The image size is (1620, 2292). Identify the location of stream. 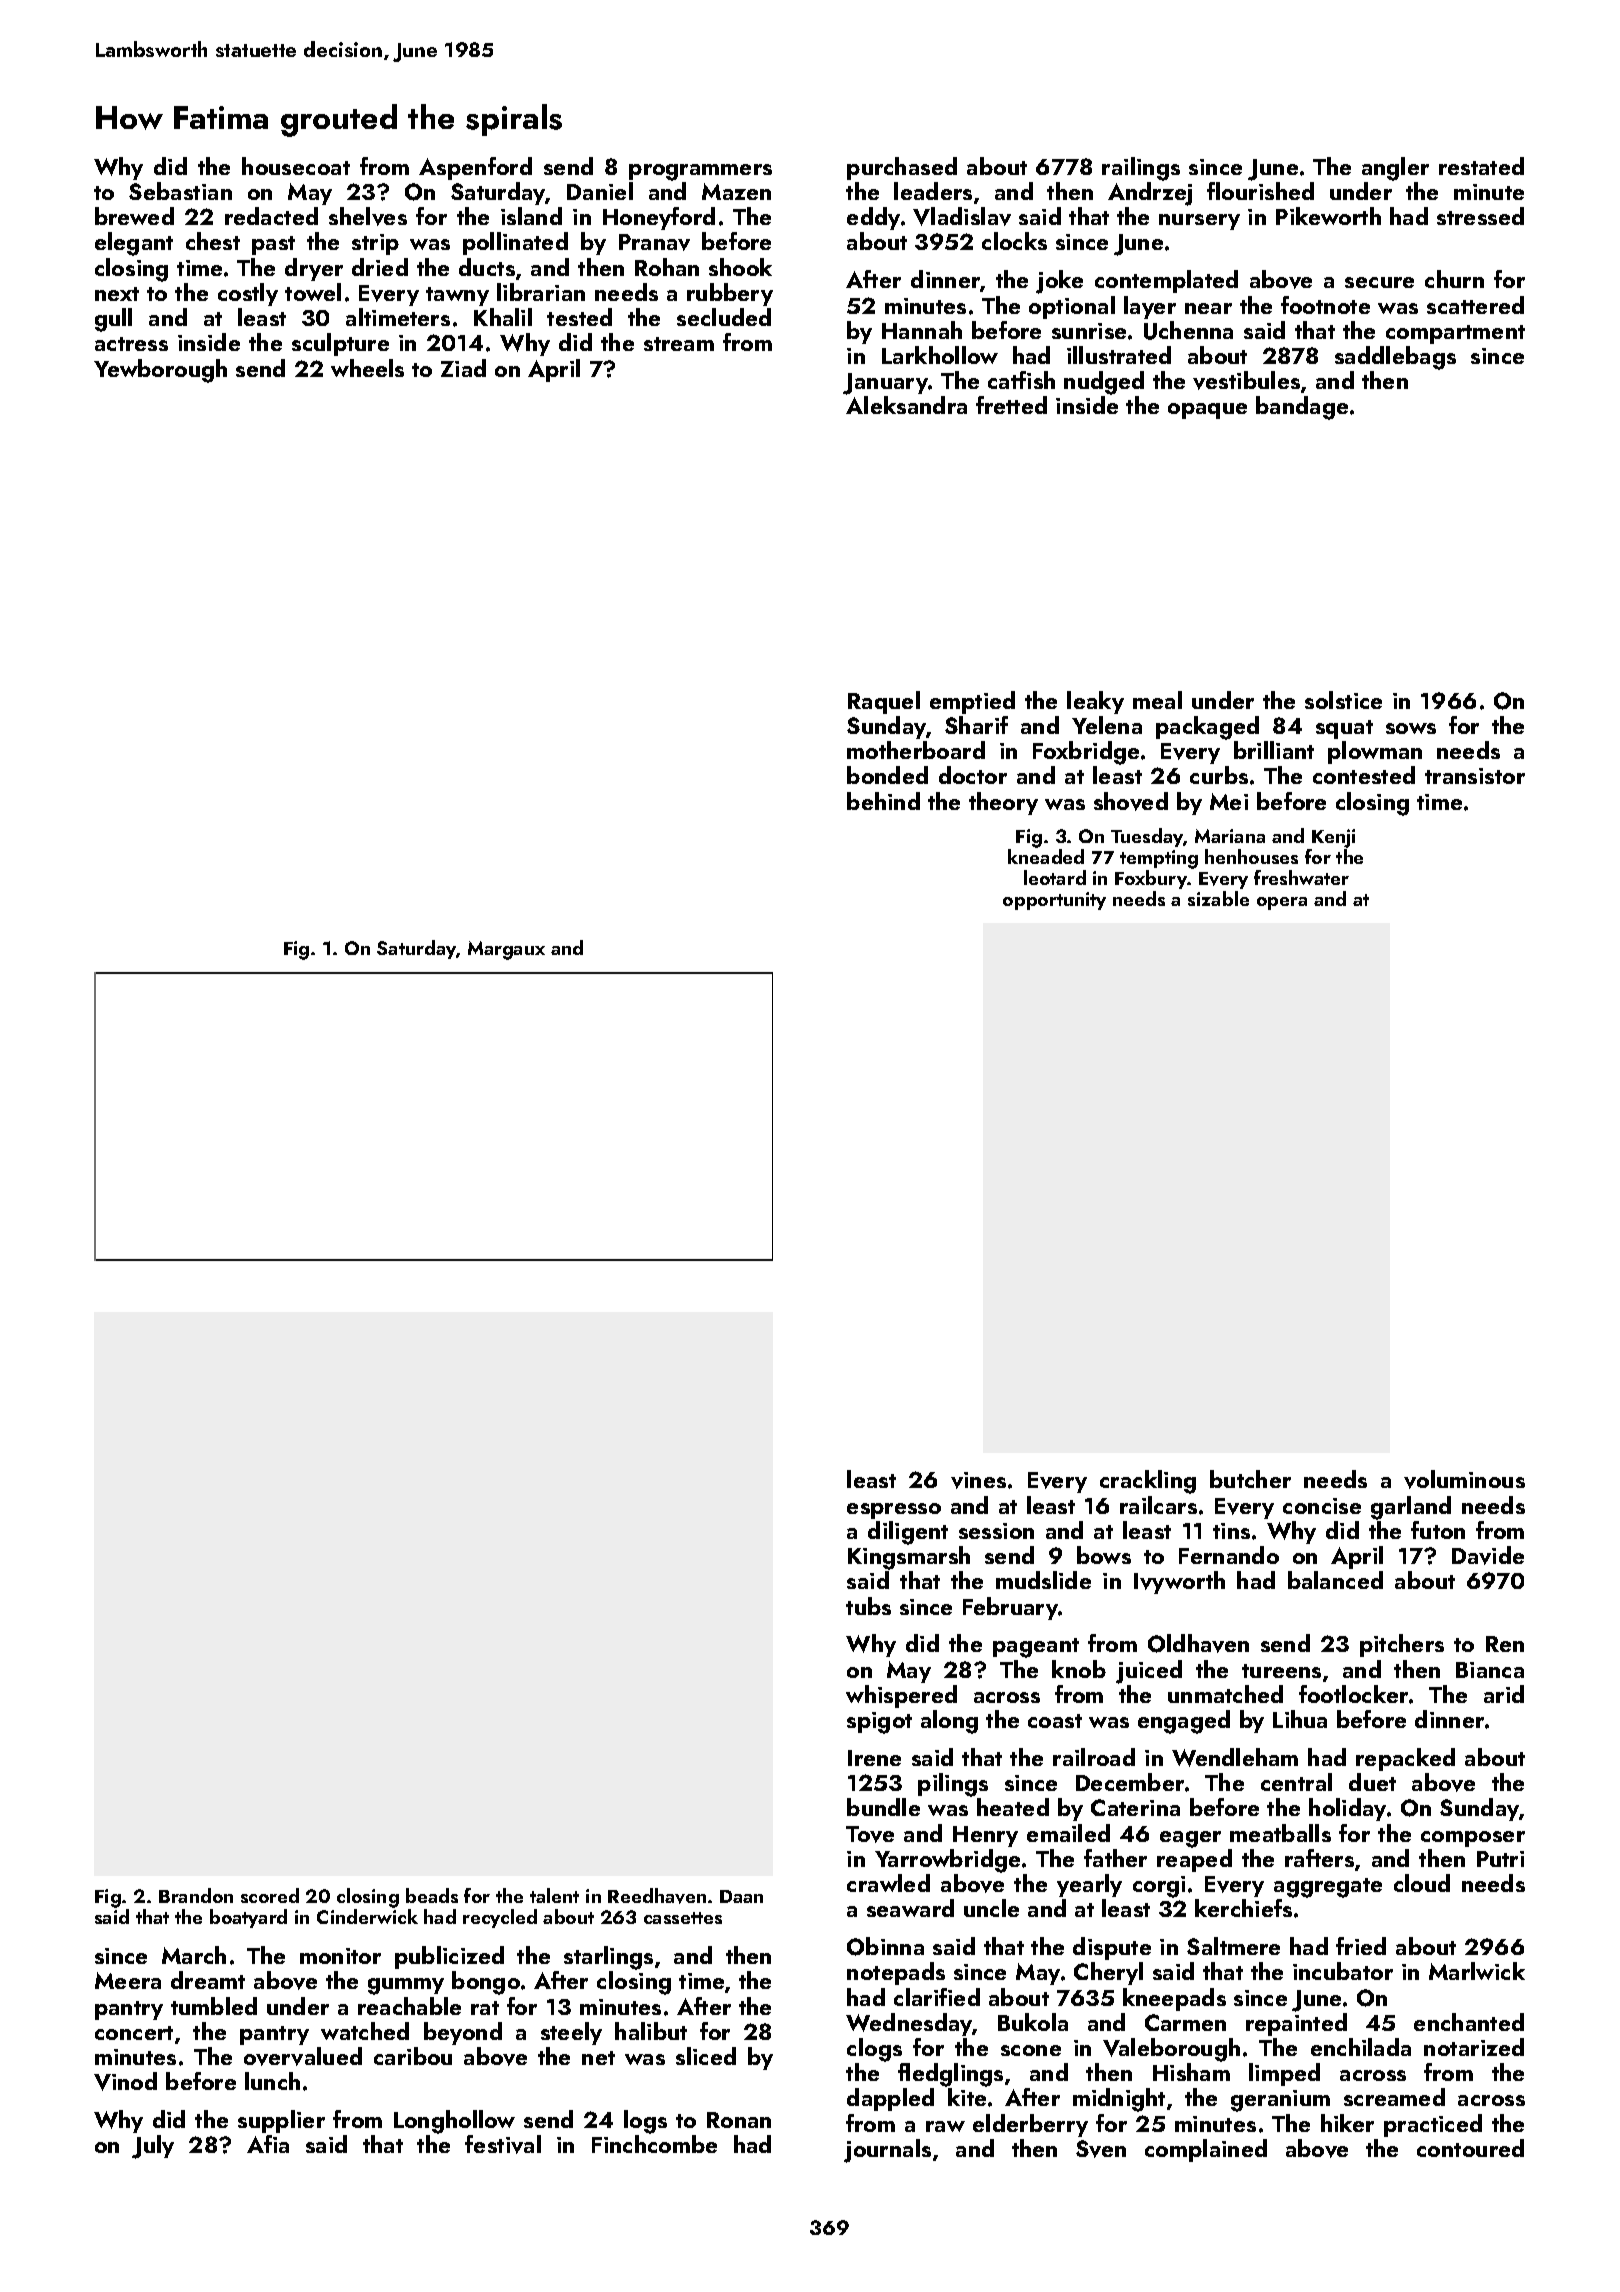
(679, 344).
